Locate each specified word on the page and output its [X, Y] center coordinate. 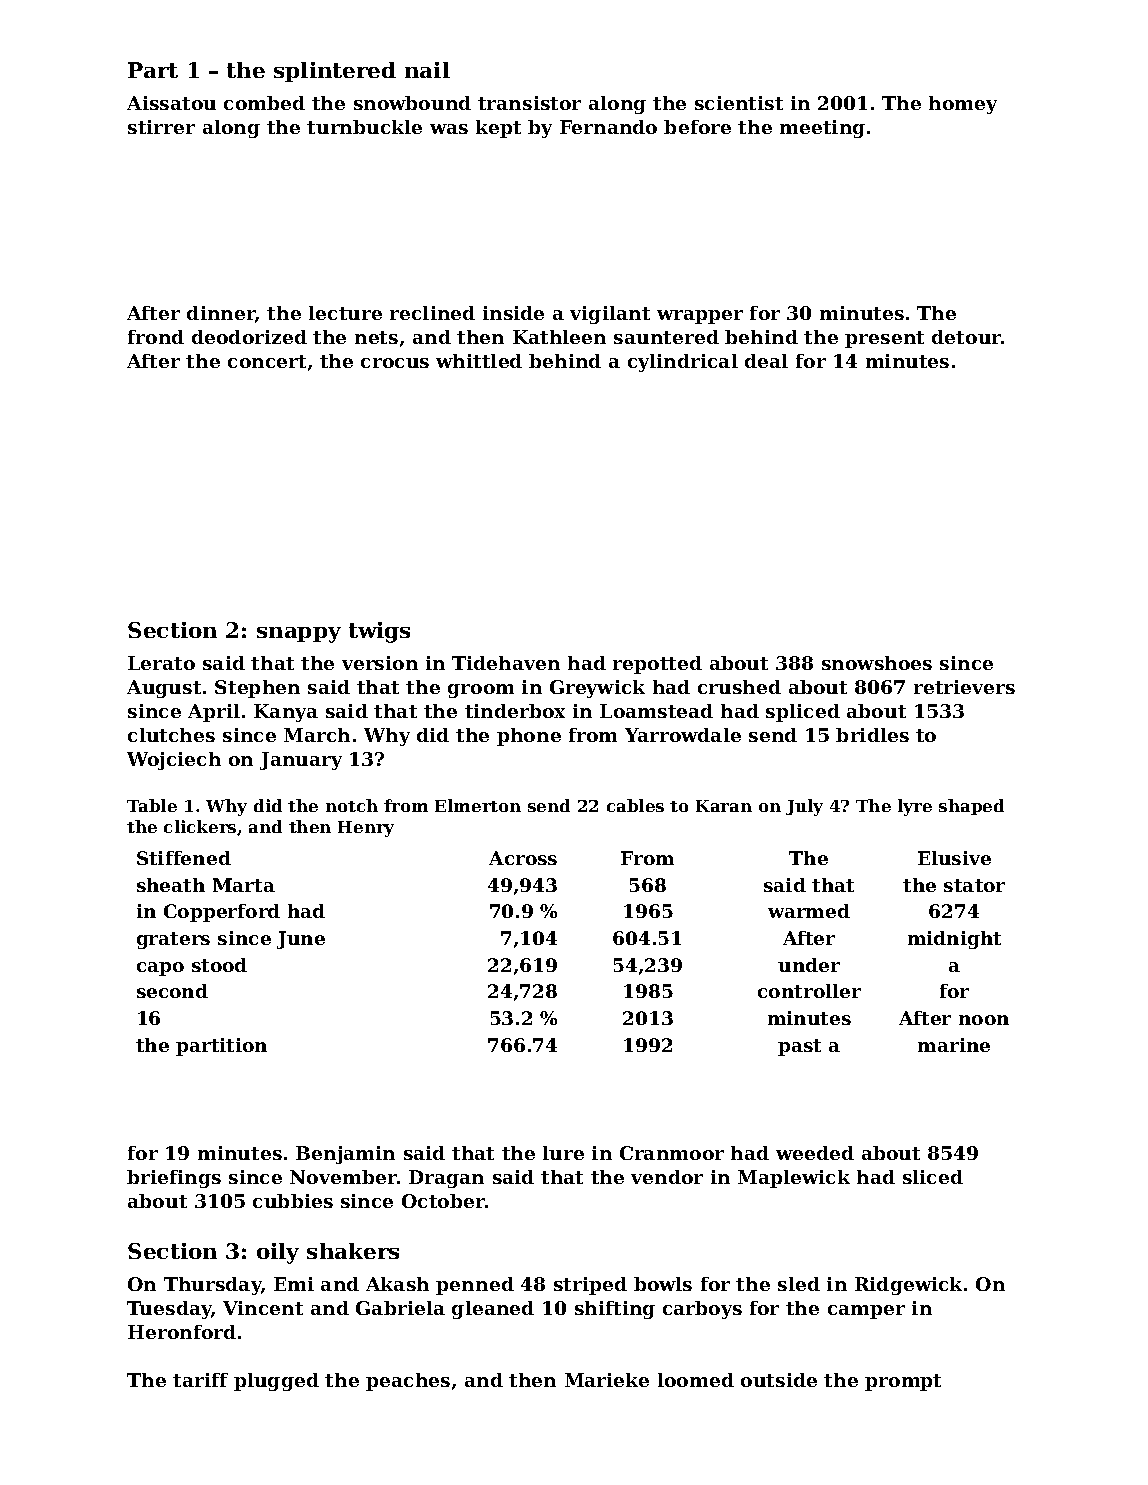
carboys [702, 1310]
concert [267, 361]
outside [779, 1380]
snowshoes [877, 663]
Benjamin [345, 1155]
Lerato [161, 663]
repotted [657, 665]
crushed [739, 687]
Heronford [182, 1332]
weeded [815, 1153]
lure [563, 1153]
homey [963, 105]
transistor [529, 103]
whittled [479, 361]
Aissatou [171, 103]
